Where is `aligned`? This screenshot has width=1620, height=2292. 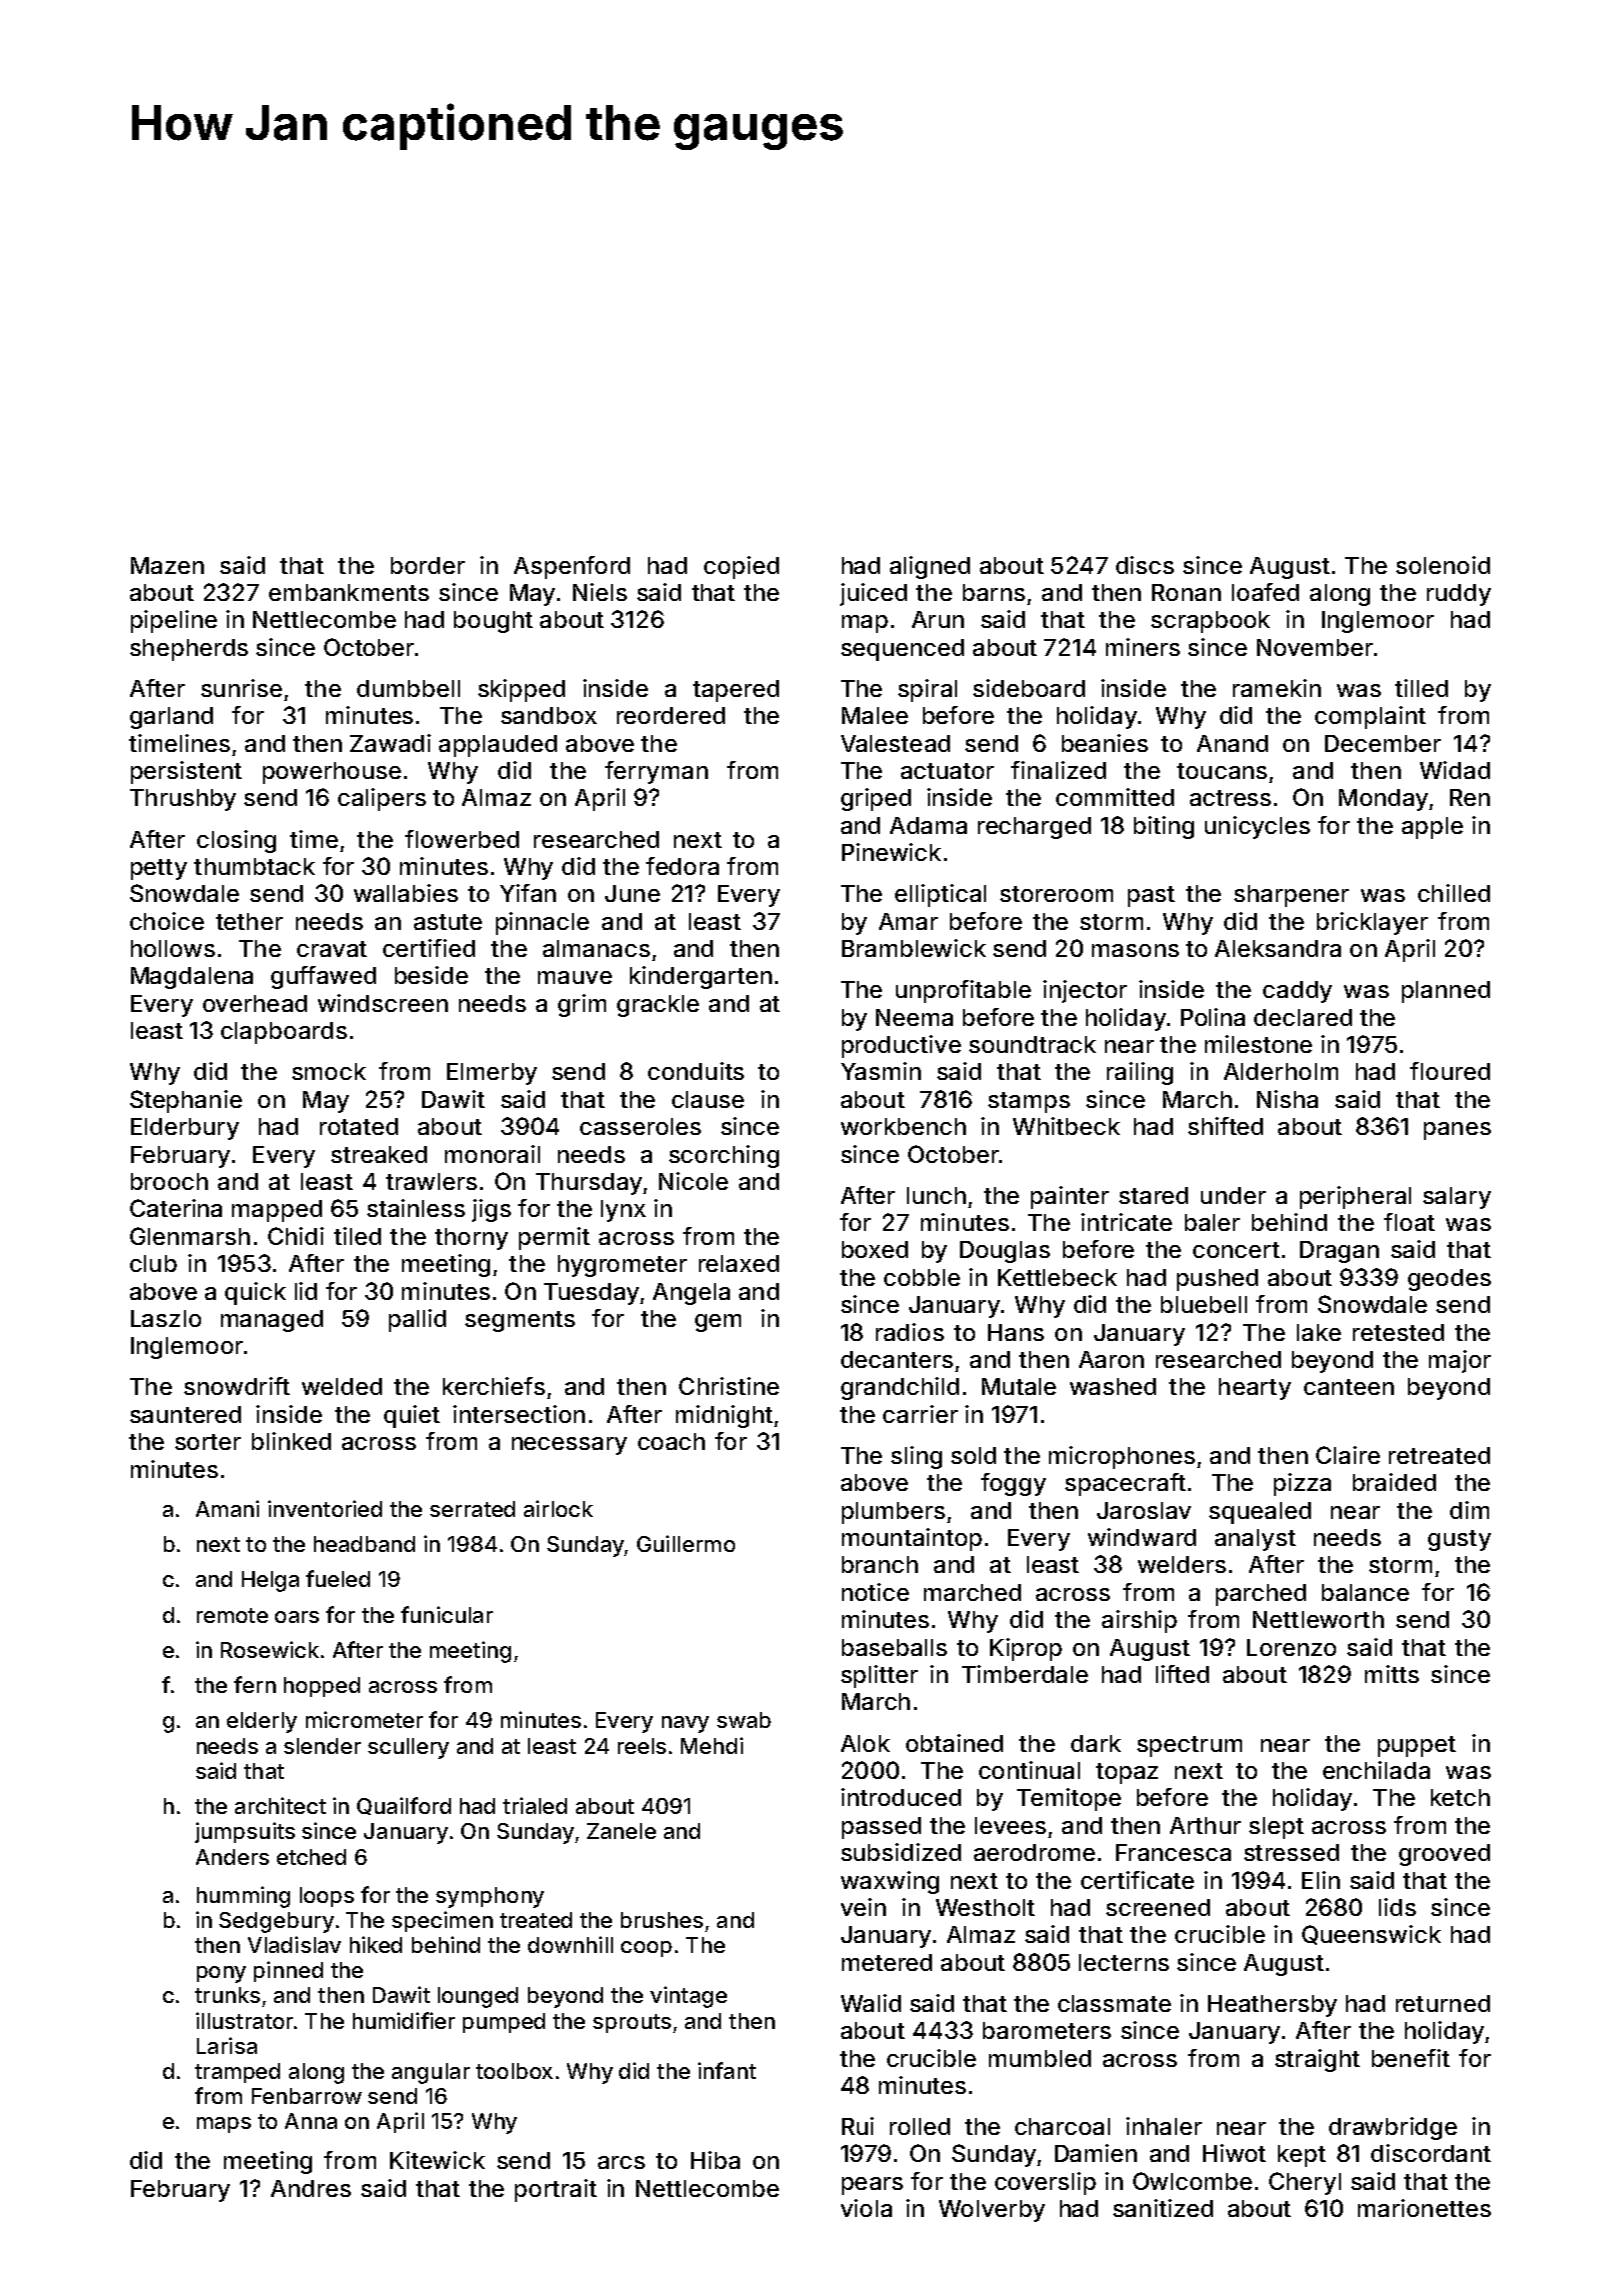
aligned is located at coordinates (930, 567).
